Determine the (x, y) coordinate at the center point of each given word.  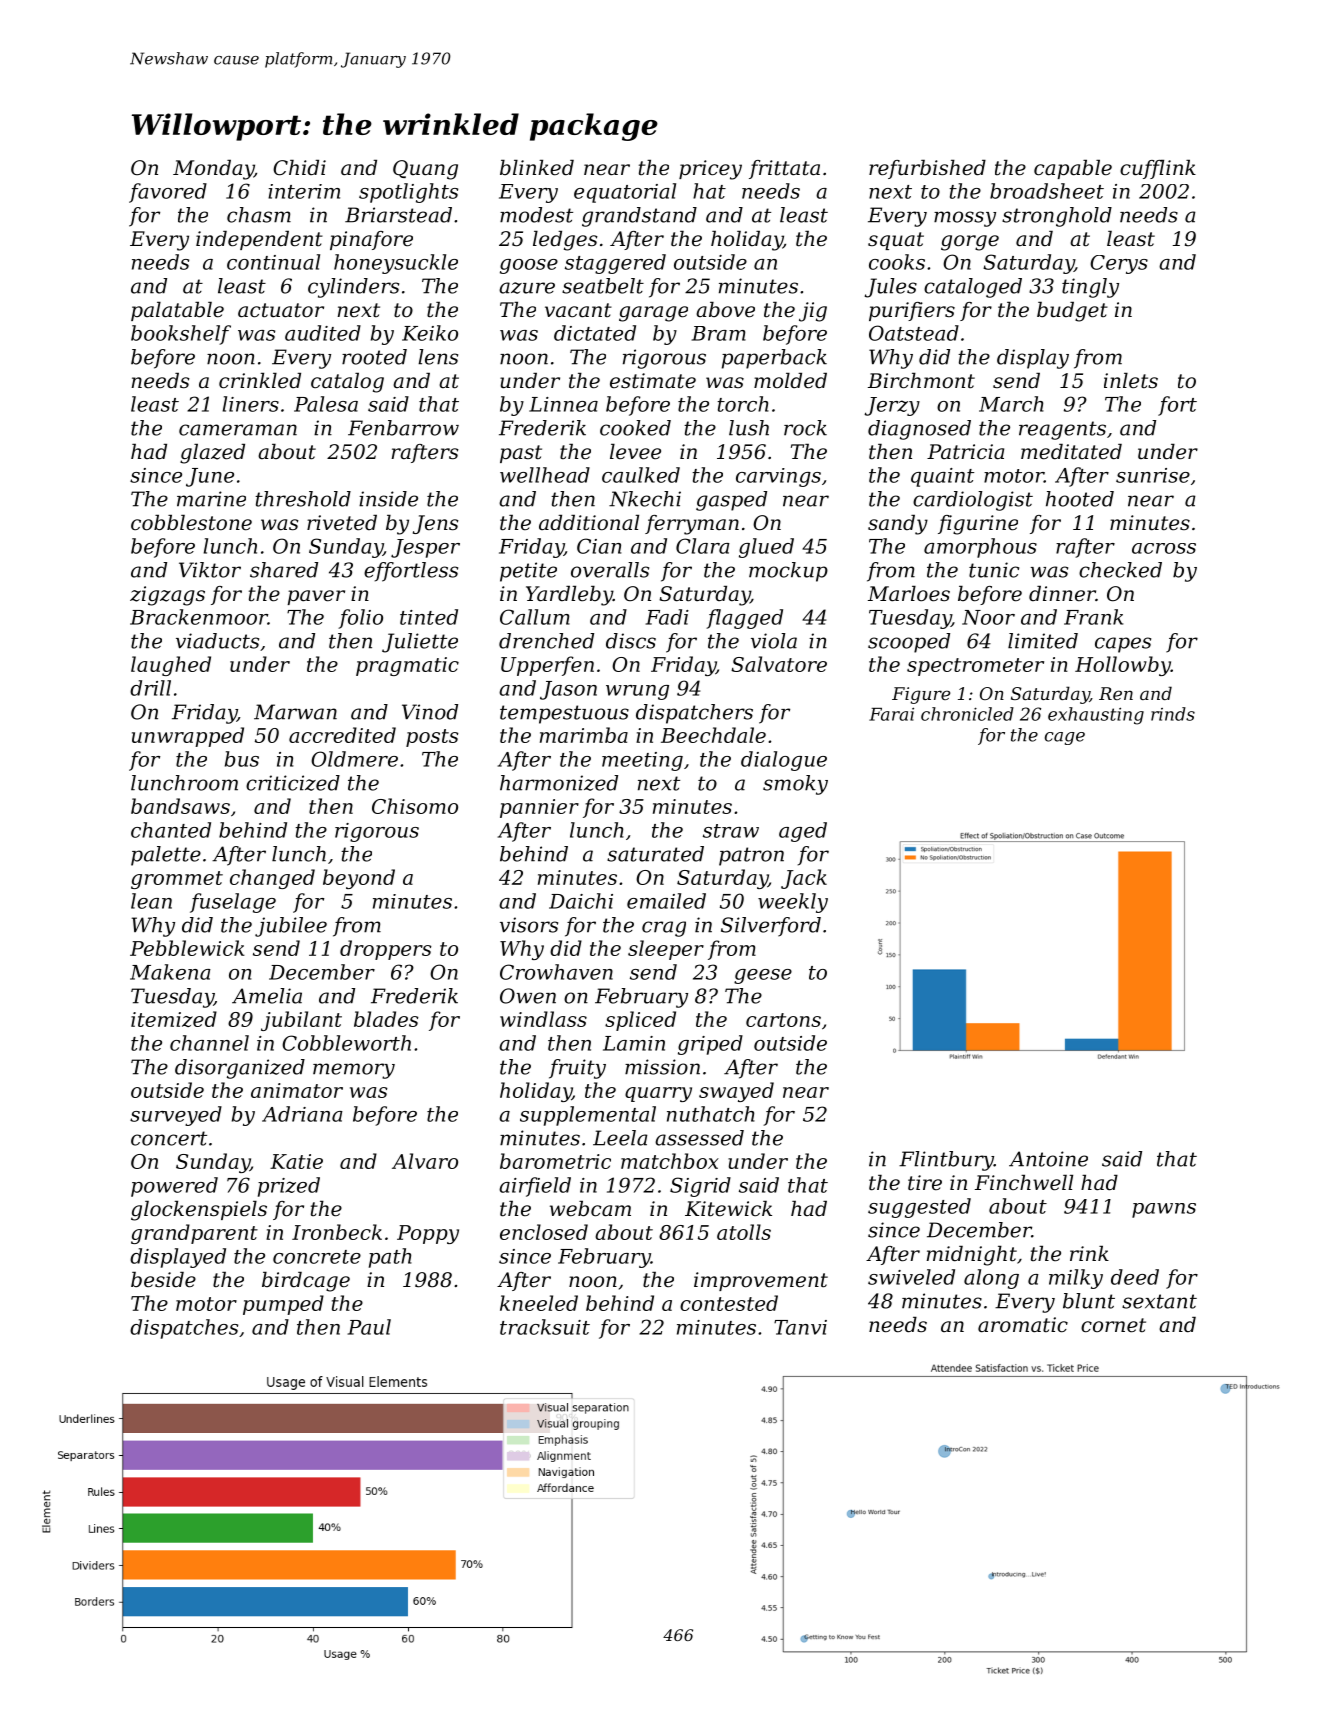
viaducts (217, 641)
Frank (1093, 617)
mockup (788, 572)
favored (168, 193)
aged (803, 832)
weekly (793, 903)
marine (211, 499)
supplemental (588, 1116)
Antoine (1048, 1159)
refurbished (927, 169)
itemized (174, 1019)
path (390, 1258)
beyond (359, 879)
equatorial (625, 193)
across (1164, 548)
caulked (641, 475)
